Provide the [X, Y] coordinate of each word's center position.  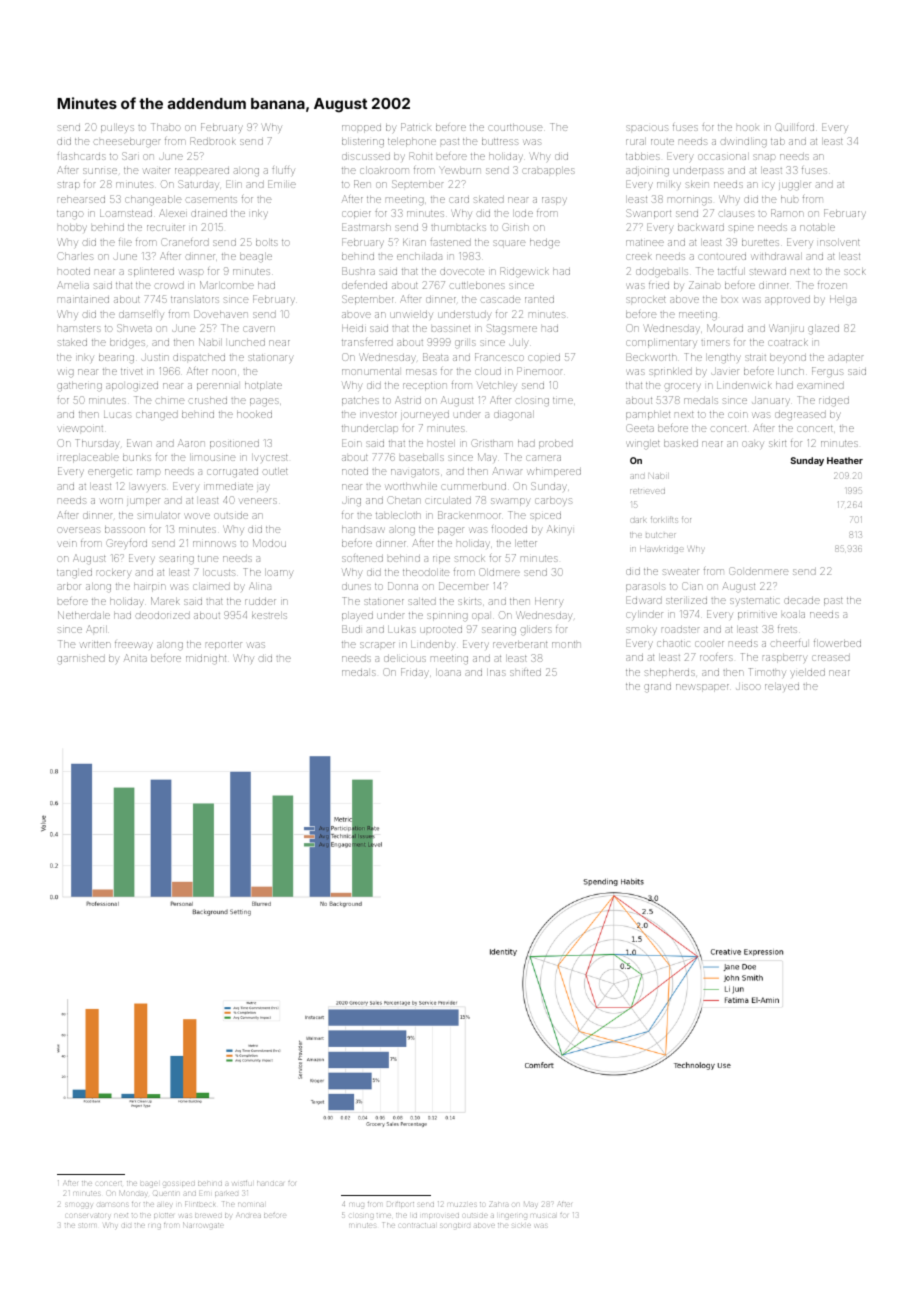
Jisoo [748, 687]
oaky [753, 445]
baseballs [421, 457]
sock [855, 271]
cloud [488, 371]
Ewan [139, 443]
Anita [135, 658]
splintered [151, 272]
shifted [525, 672]
